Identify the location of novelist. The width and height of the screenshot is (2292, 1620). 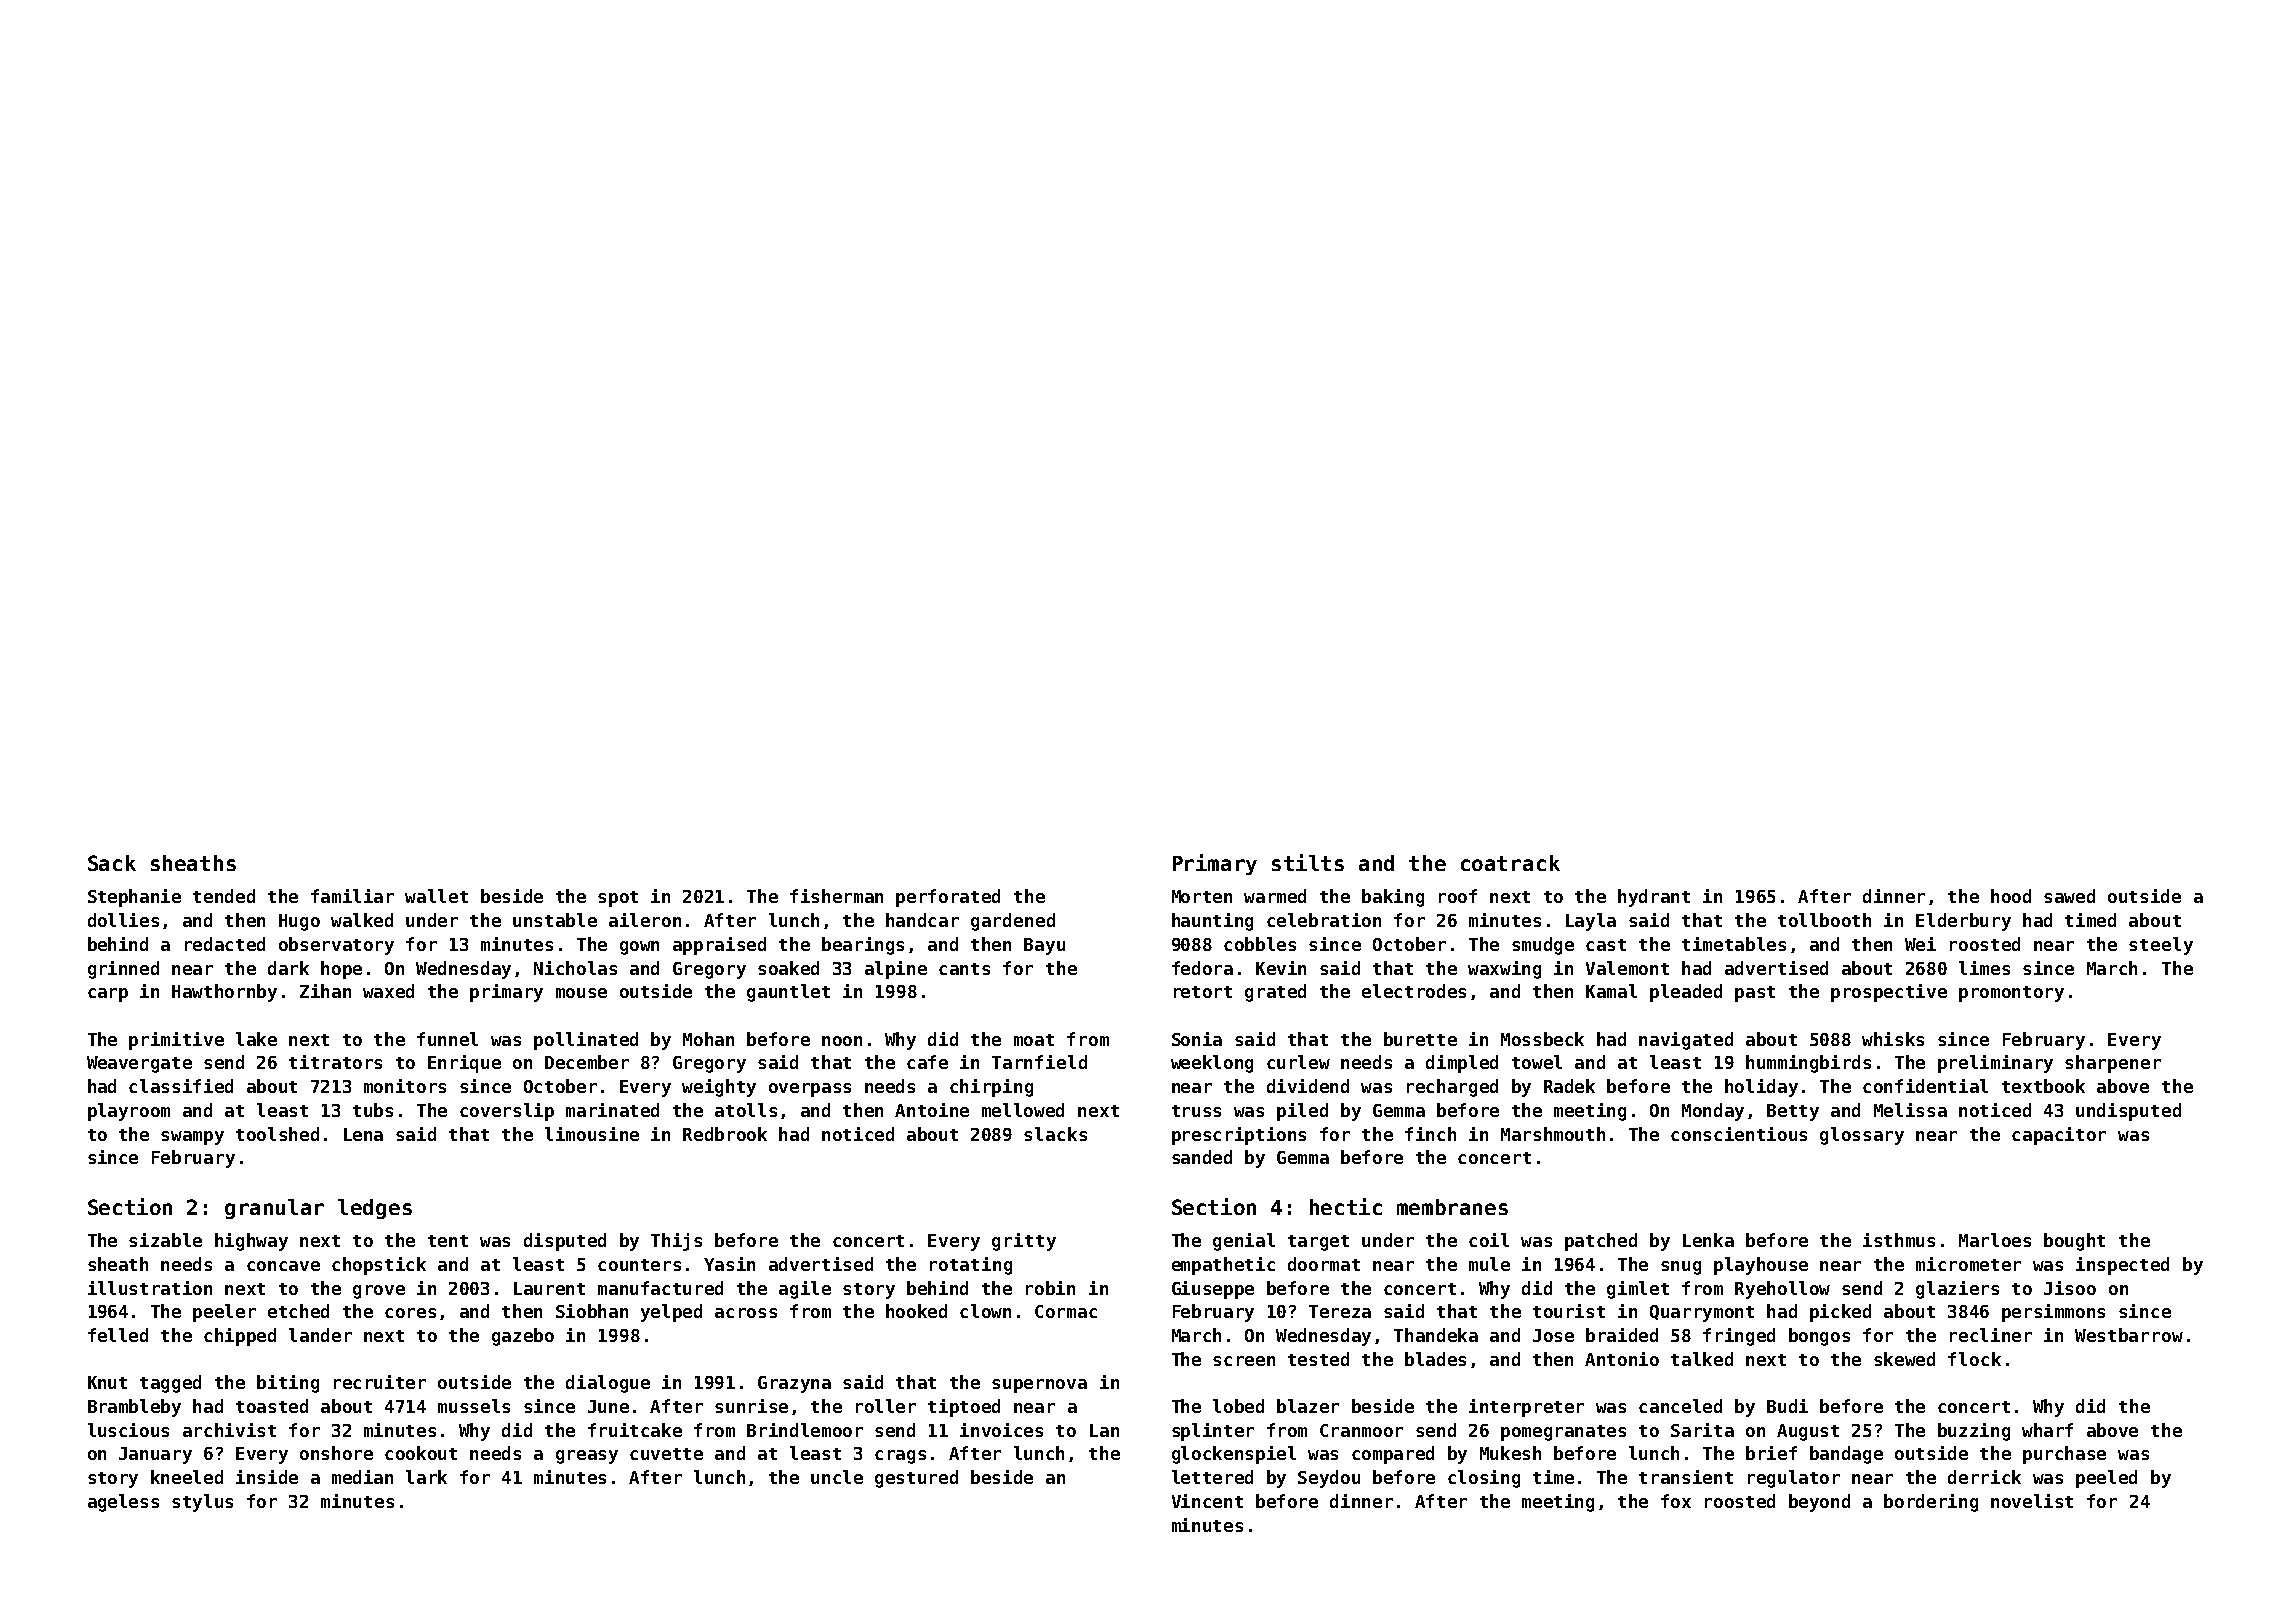
(2032, 1501).
